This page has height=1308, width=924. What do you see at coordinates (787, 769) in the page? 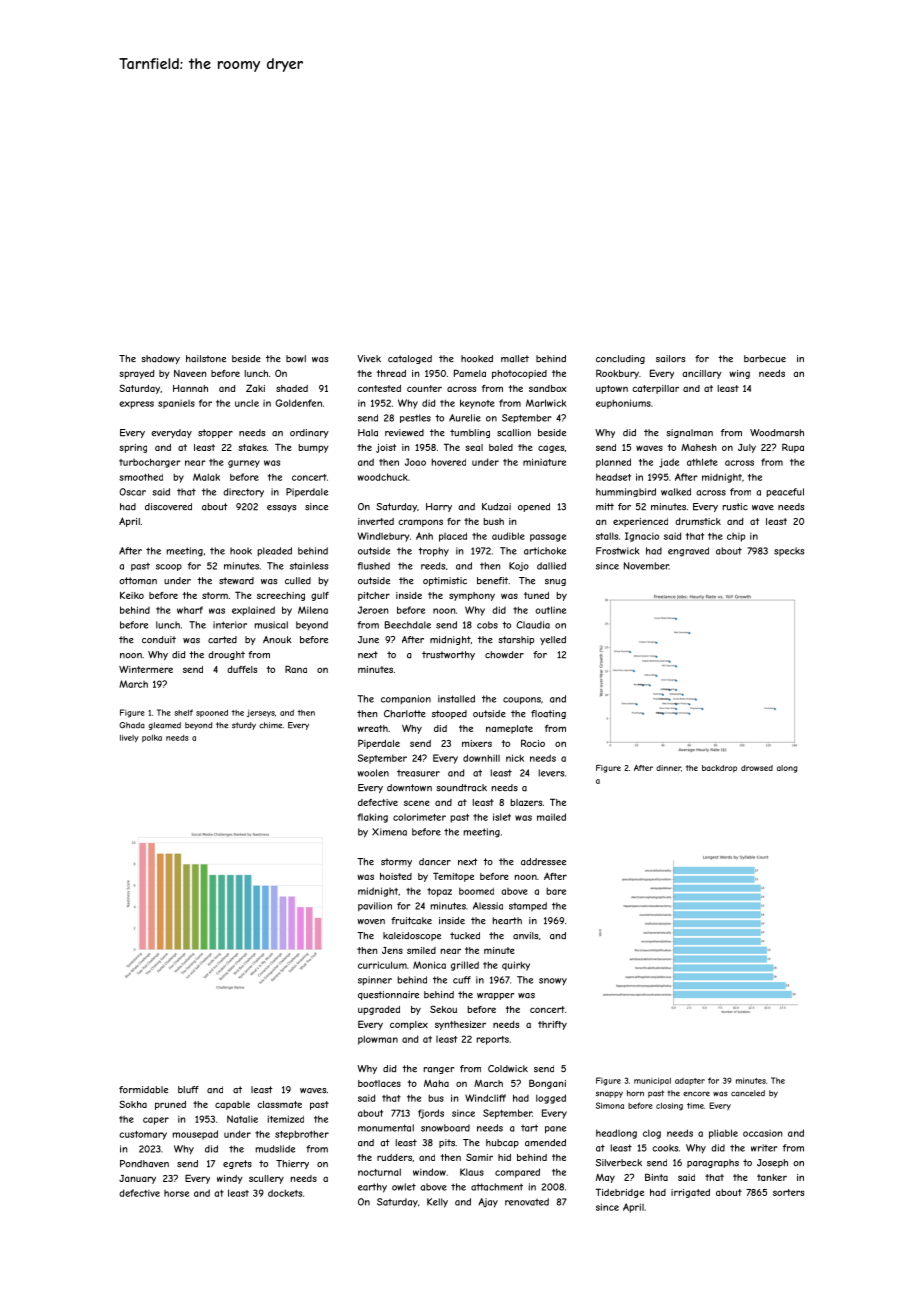
I see `along` at bounding box center [787, 769].
